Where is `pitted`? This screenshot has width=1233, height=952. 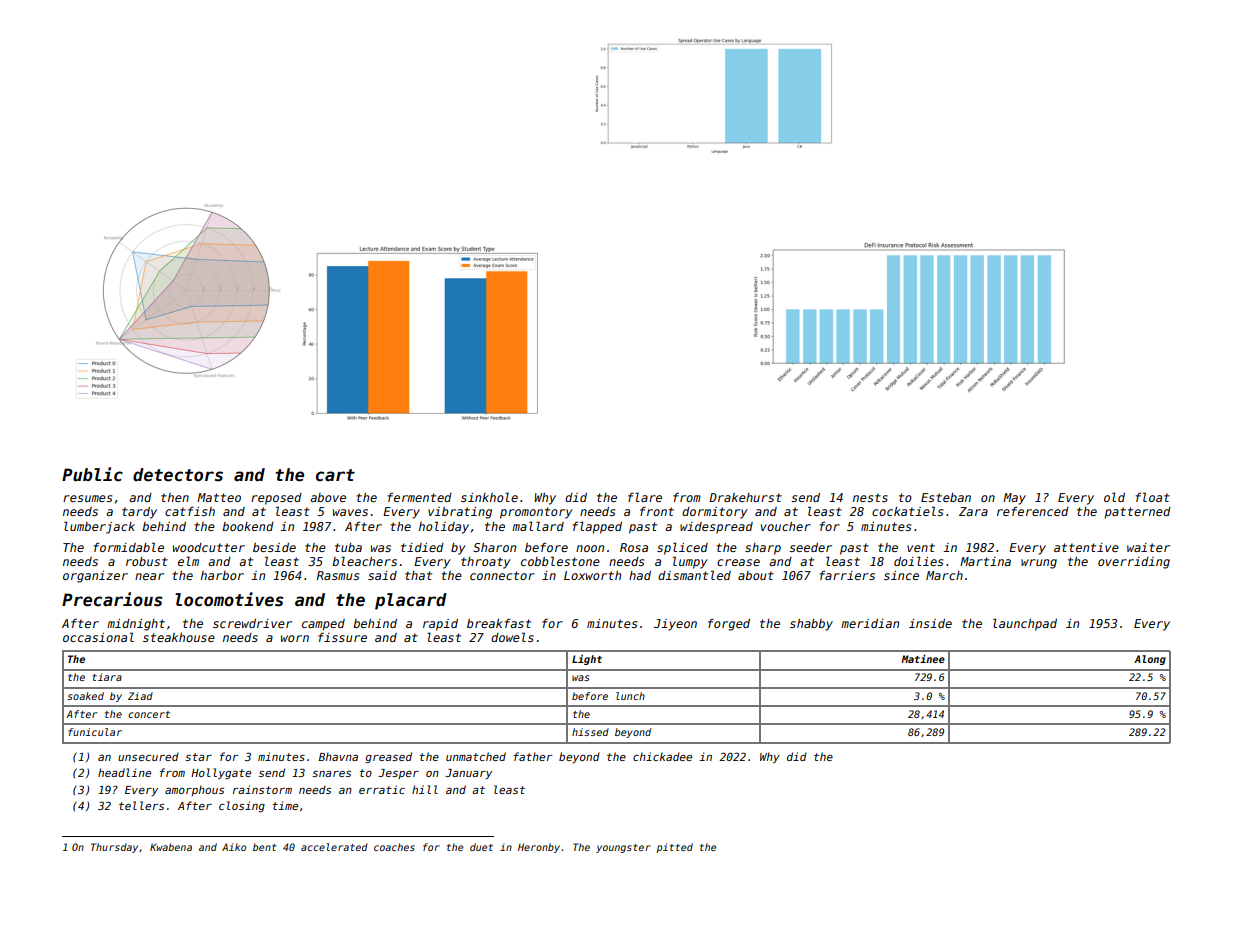 pitted is located at coordinates (674, 848).
